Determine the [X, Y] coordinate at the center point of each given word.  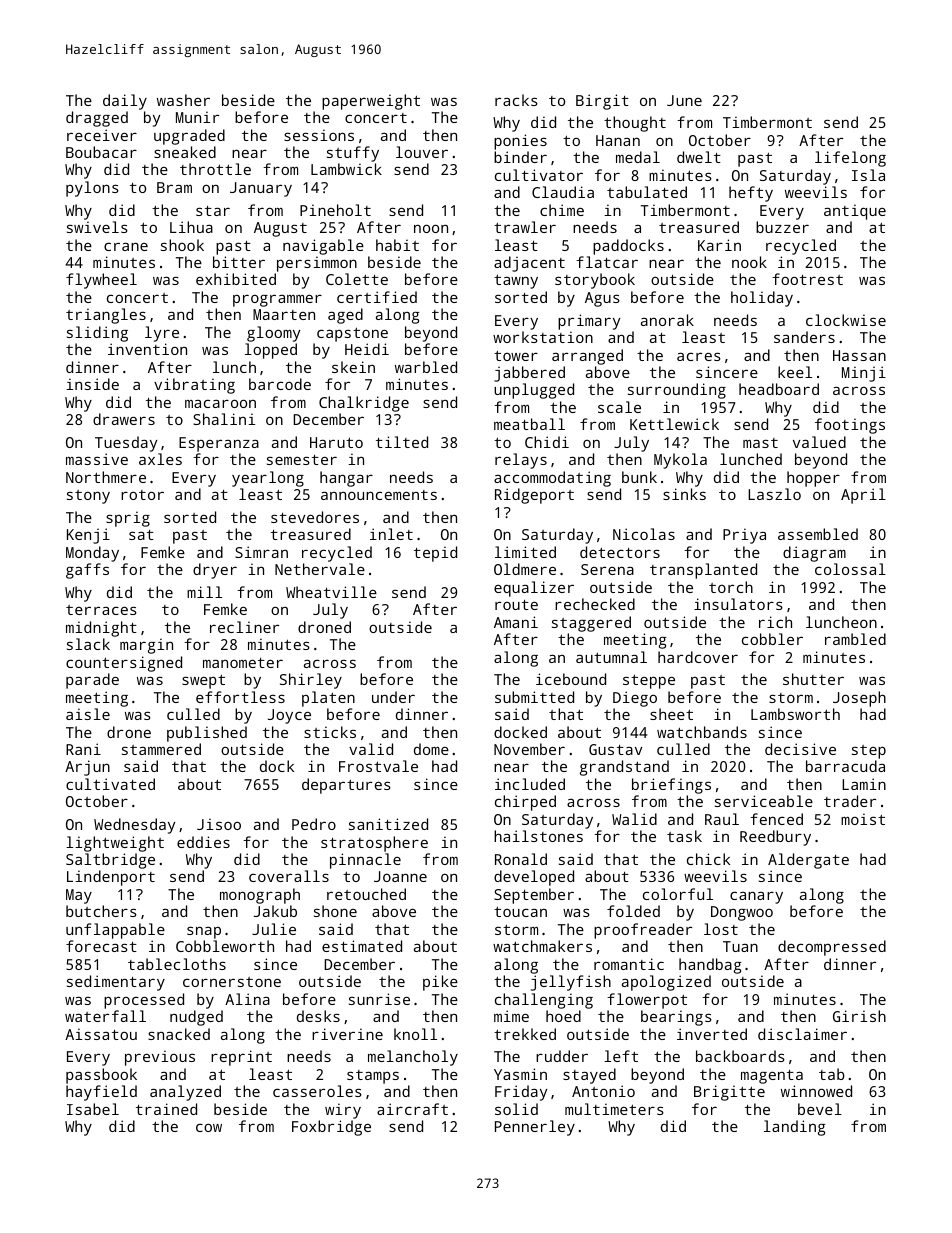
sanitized [388, 824]
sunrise [379, 999]
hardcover [698, 657]
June [684, 100]
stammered [161, 749]
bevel [820, 1109]
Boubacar [101, 152]
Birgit [602, 102]
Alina [247, 999]
